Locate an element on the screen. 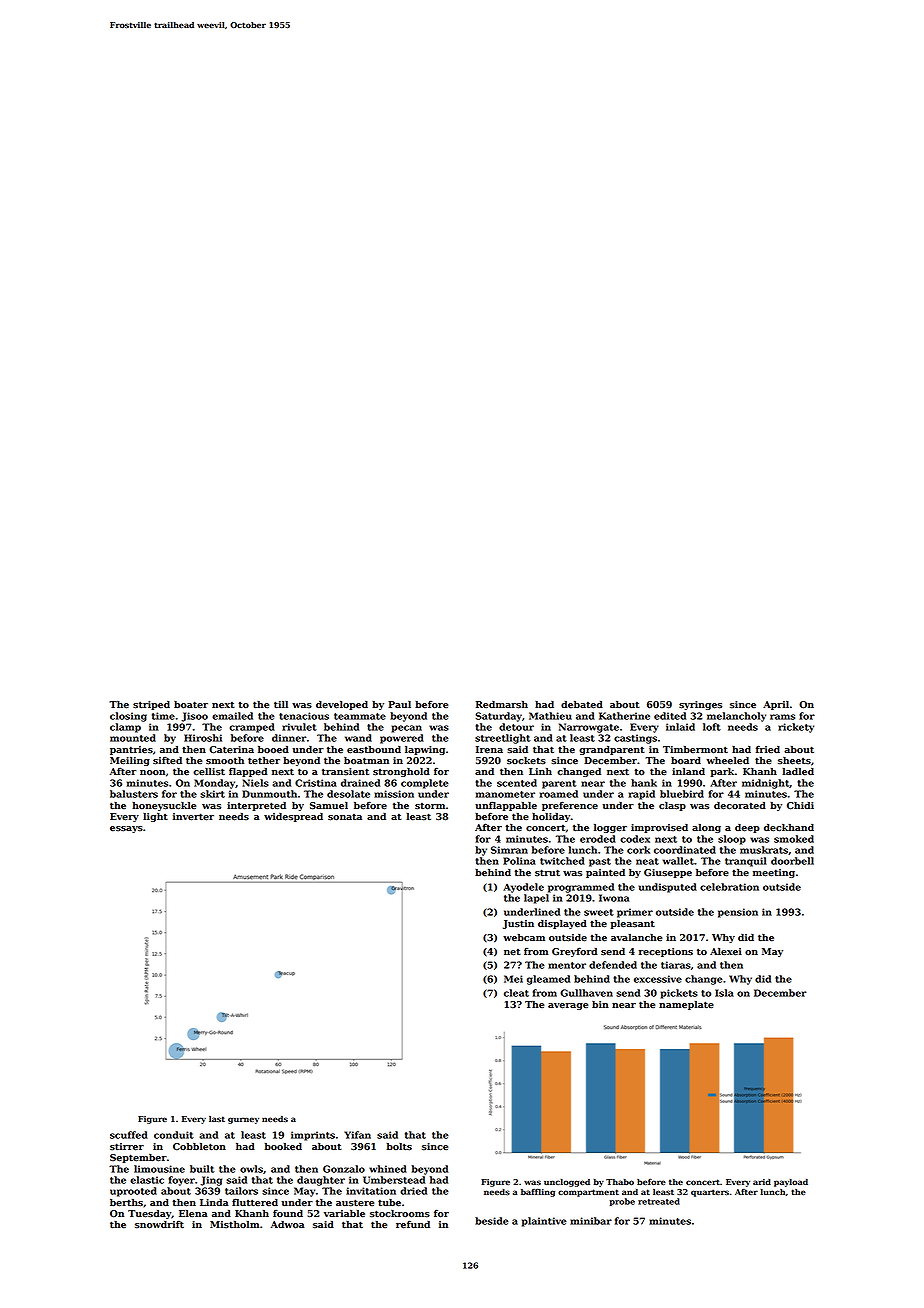 The width and height of the screenshot is (924, 1308). inverter is located at coordinates (193, 817).
